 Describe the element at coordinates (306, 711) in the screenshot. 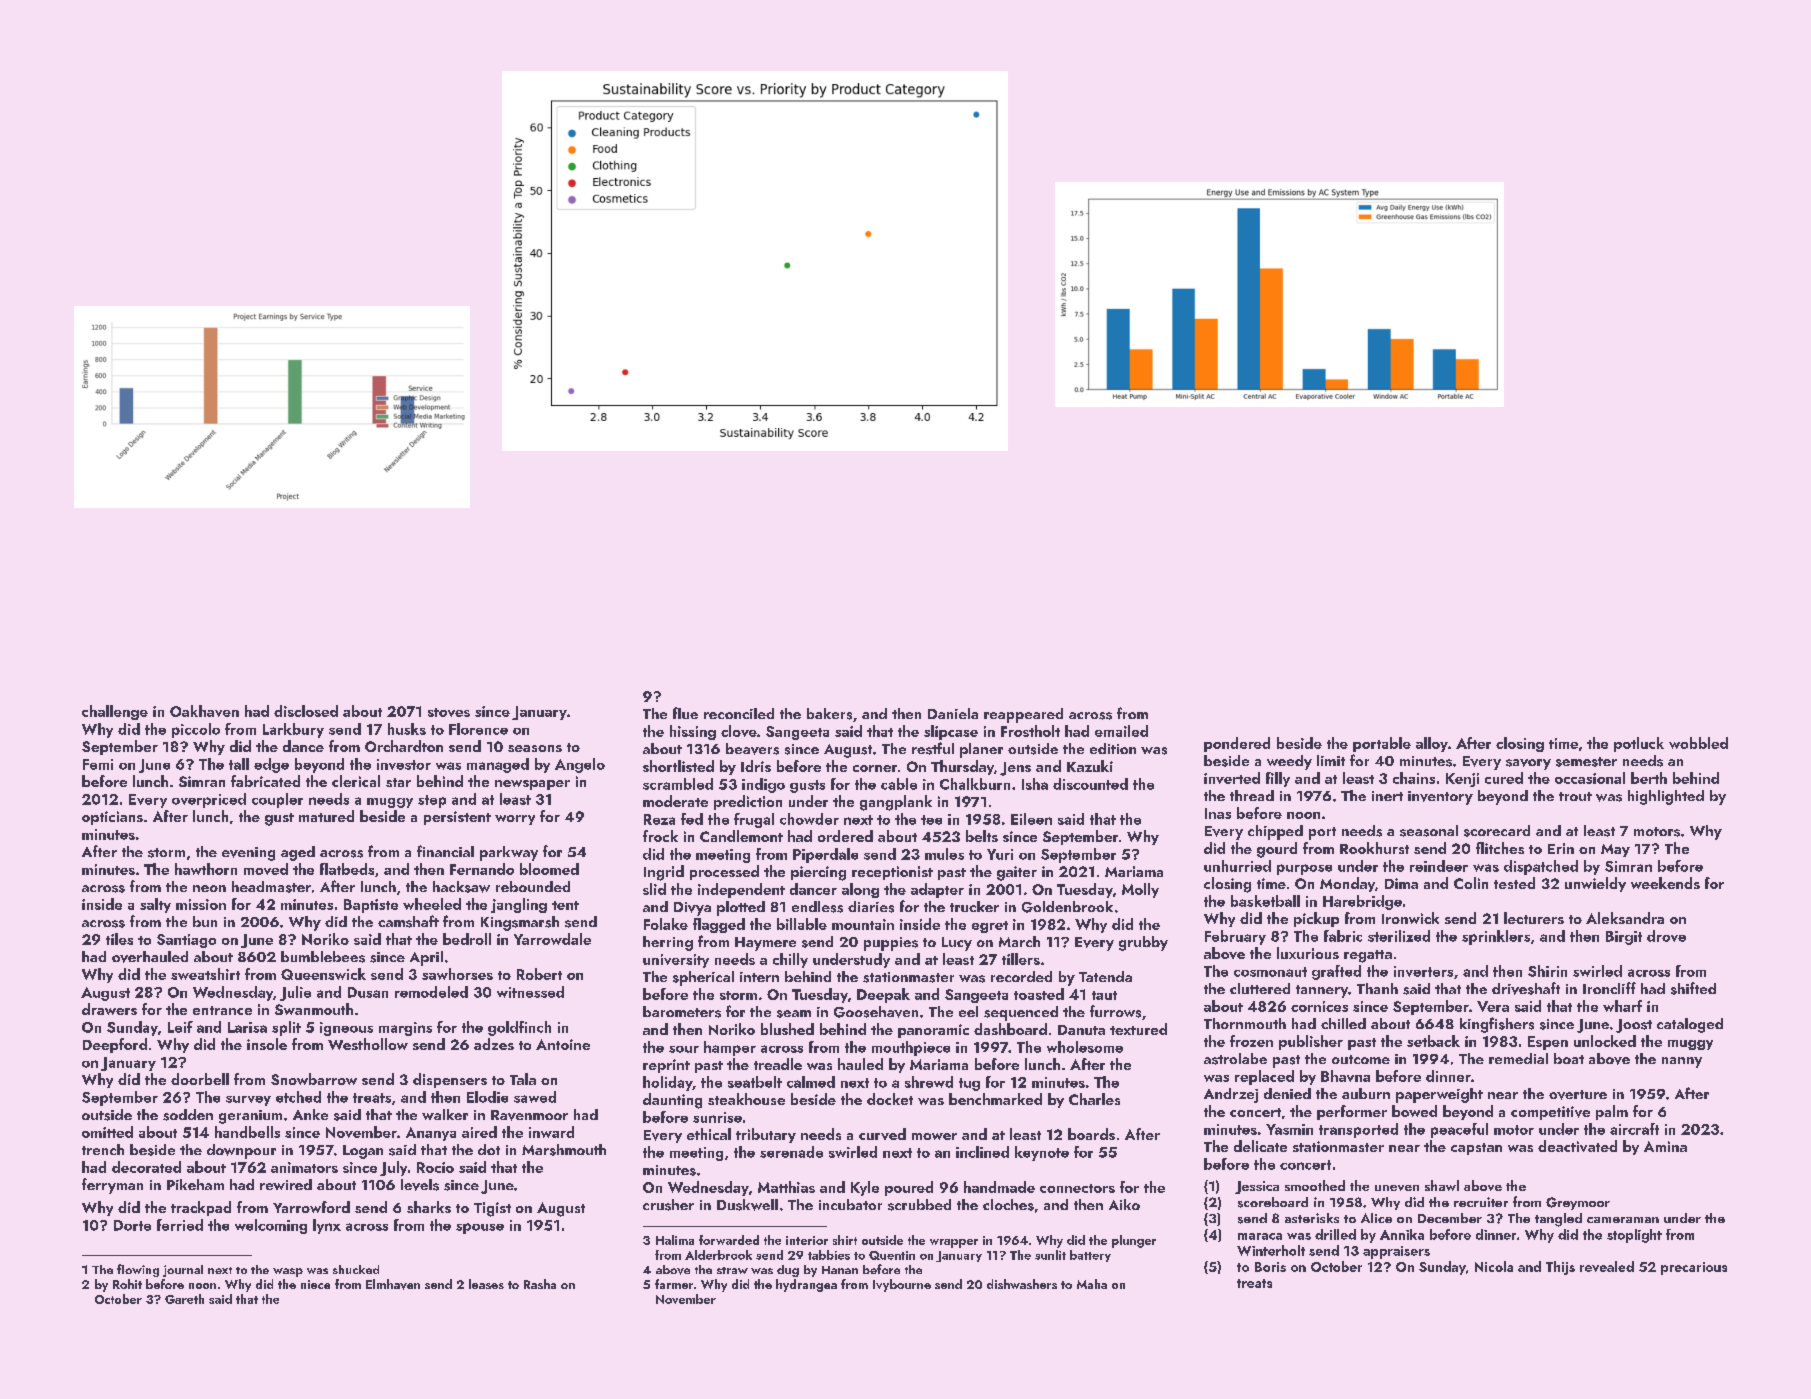

I see `disclosed` at that location.
